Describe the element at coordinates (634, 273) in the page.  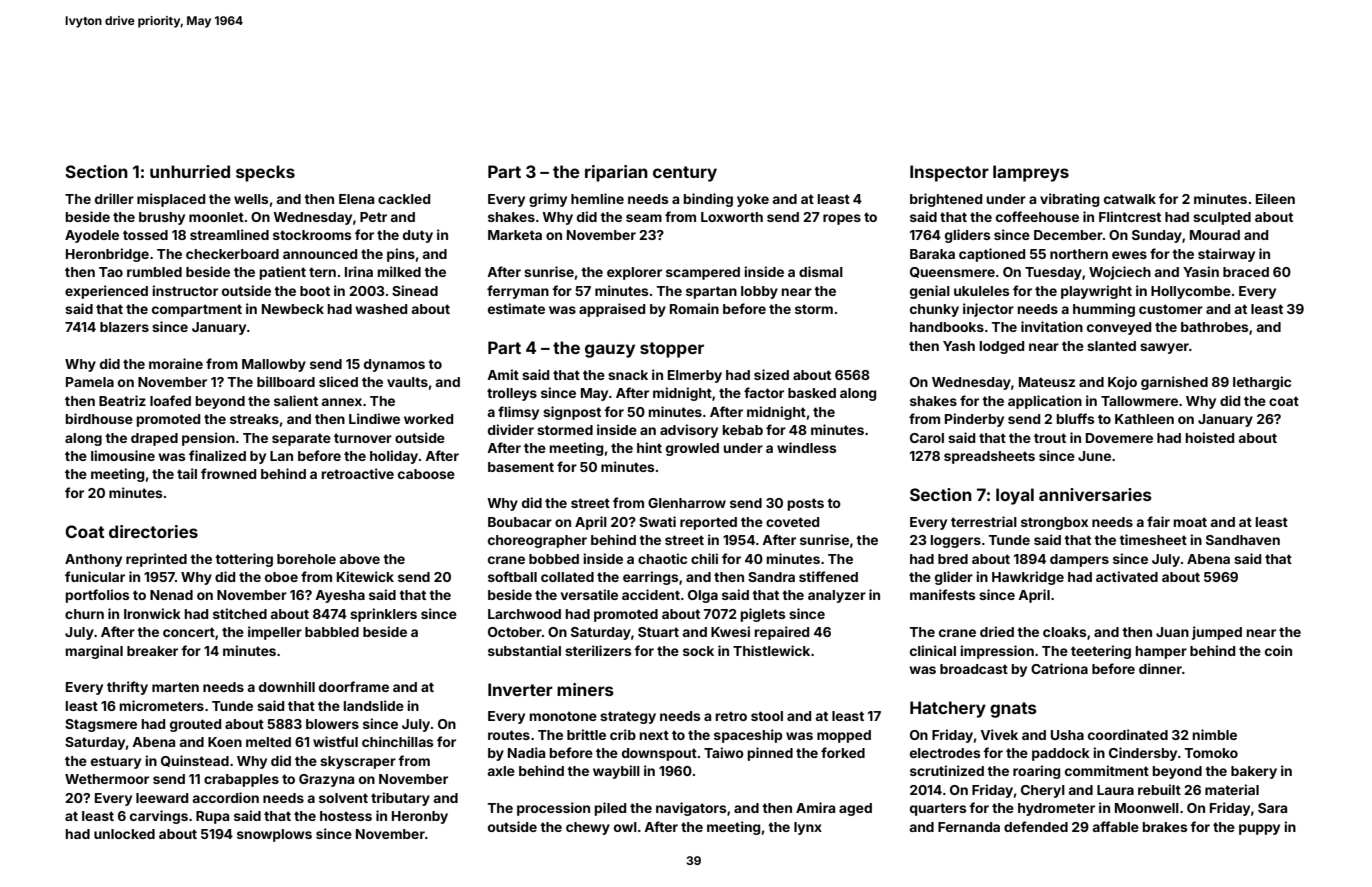
I see `explorer` at that location.
